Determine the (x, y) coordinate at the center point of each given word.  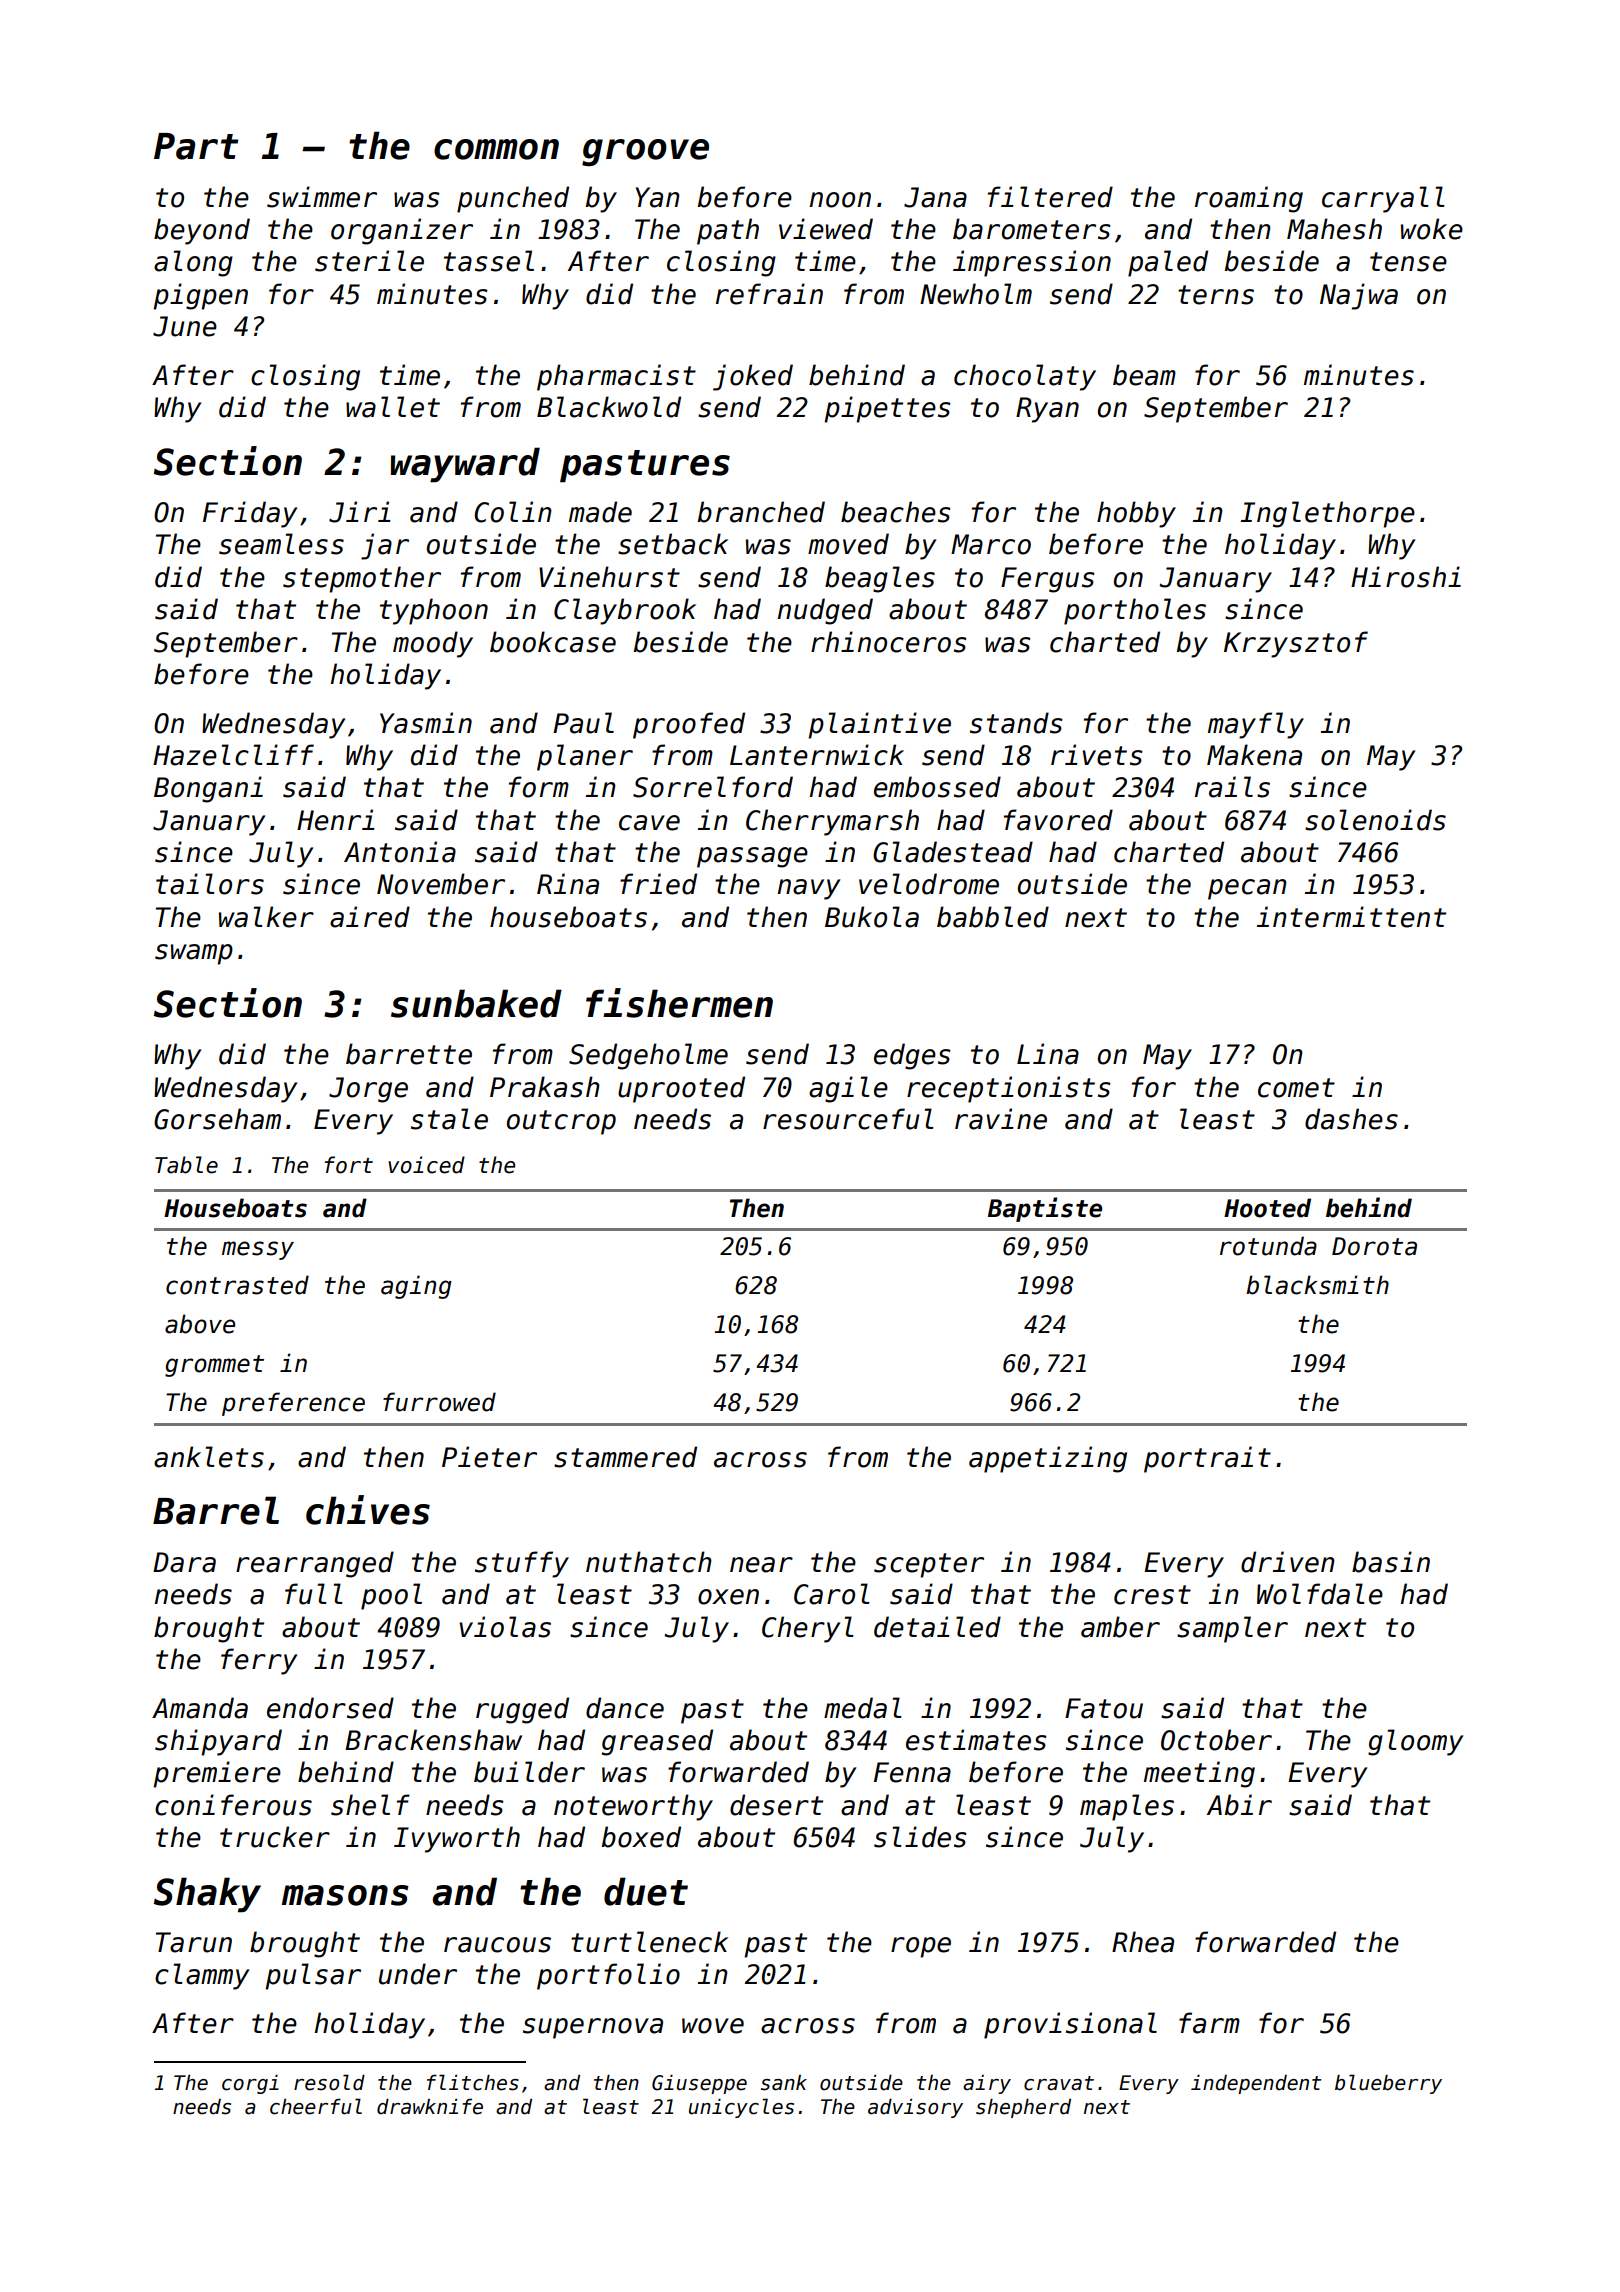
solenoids (1375, 820)
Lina (1048, 1054)
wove (713, 2026)
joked (753, 377)
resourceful (848, 1119)
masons (345, 1895)
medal (863, 1708)
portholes (1135, 611)
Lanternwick (817, 755)
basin (1391, 1562)
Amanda (200, 1708)
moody (433, 644)
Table (186, 1165)
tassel (489, 261)
